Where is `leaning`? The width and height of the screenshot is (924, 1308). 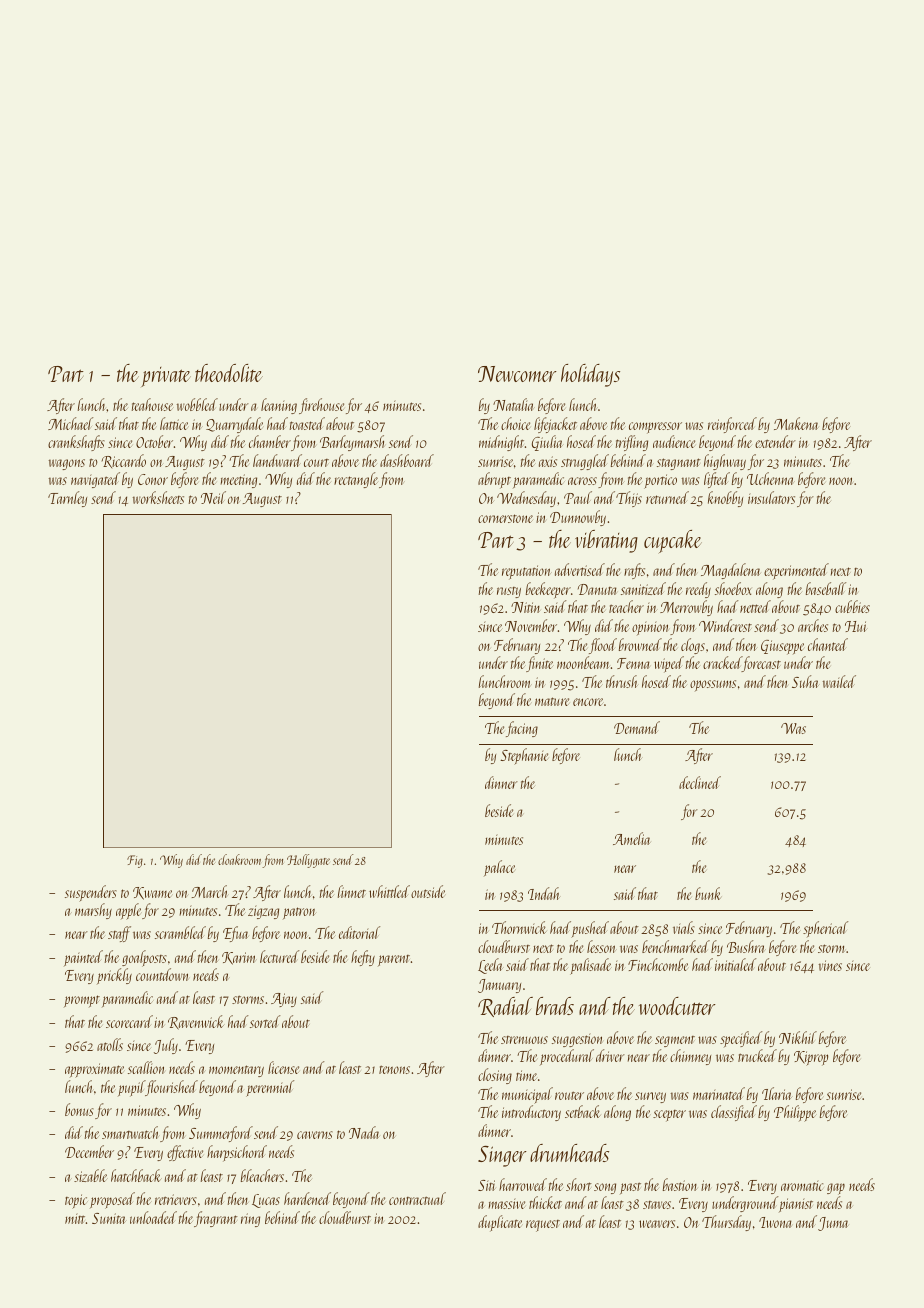
leaning is located at coordinates (279, 406).
